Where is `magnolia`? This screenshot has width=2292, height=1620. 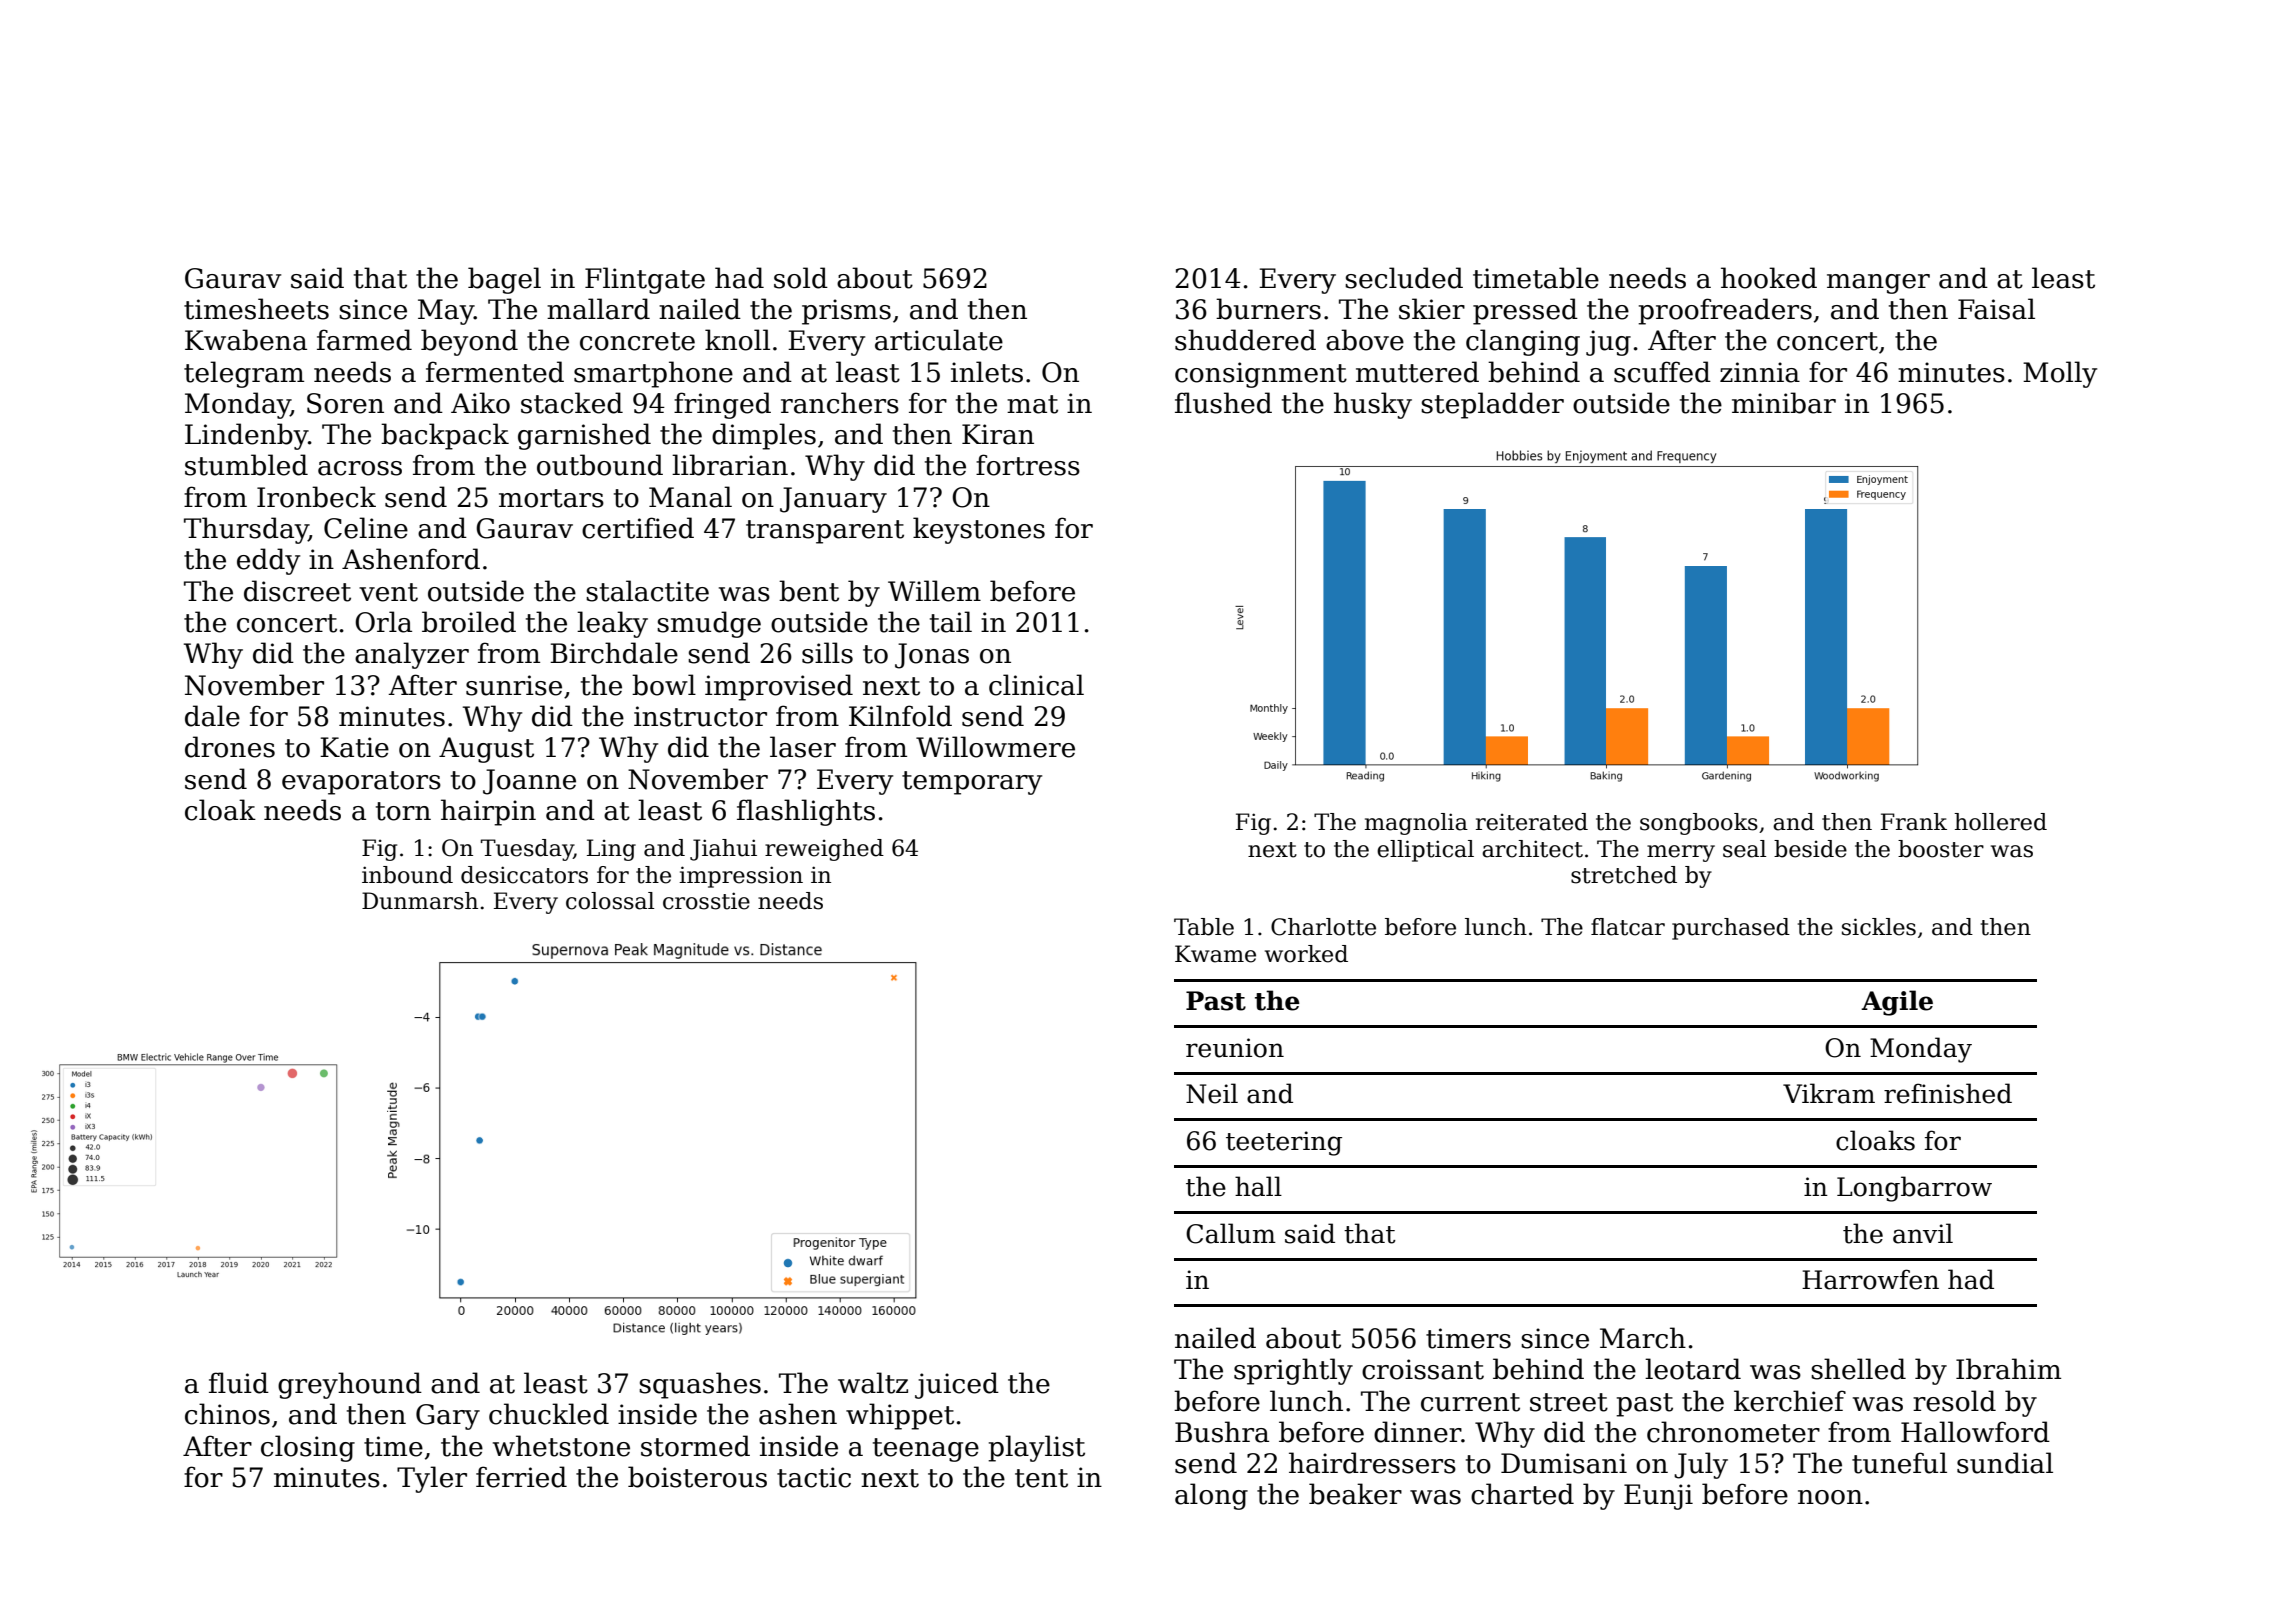
magnolia is located at coordinates (1416, 824).
